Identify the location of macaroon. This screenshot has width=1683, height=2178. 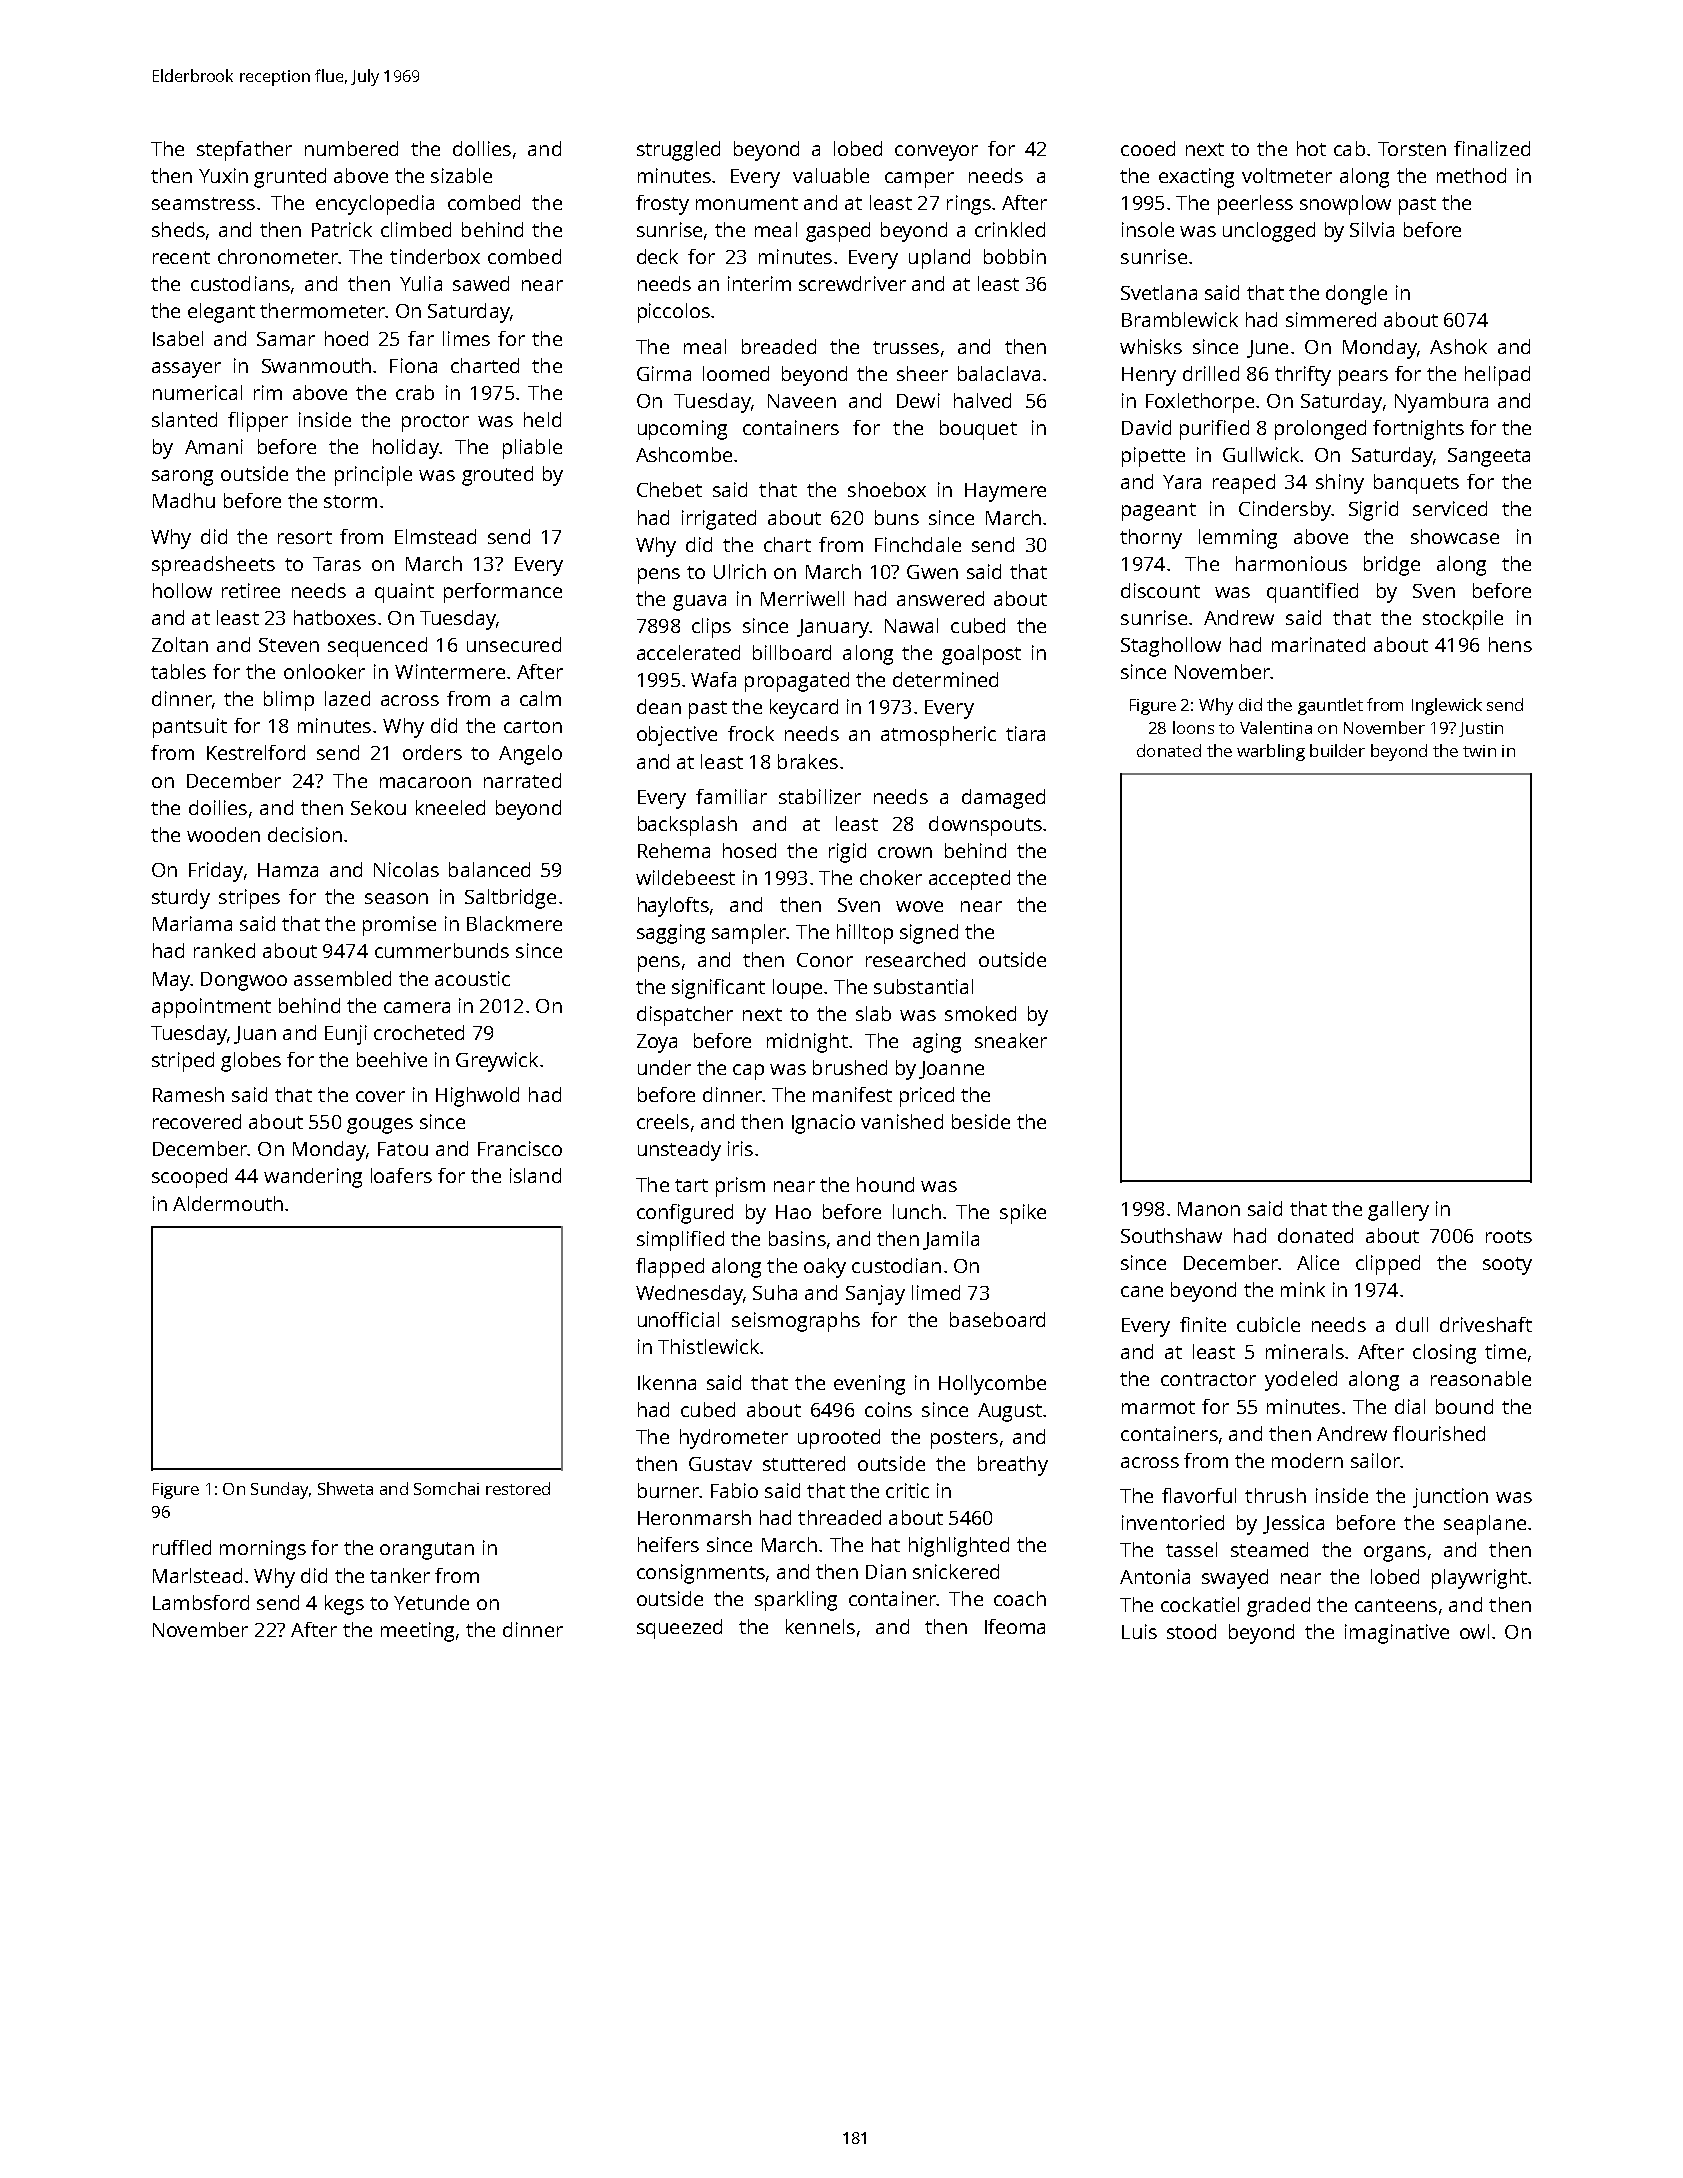
(425, 782).
